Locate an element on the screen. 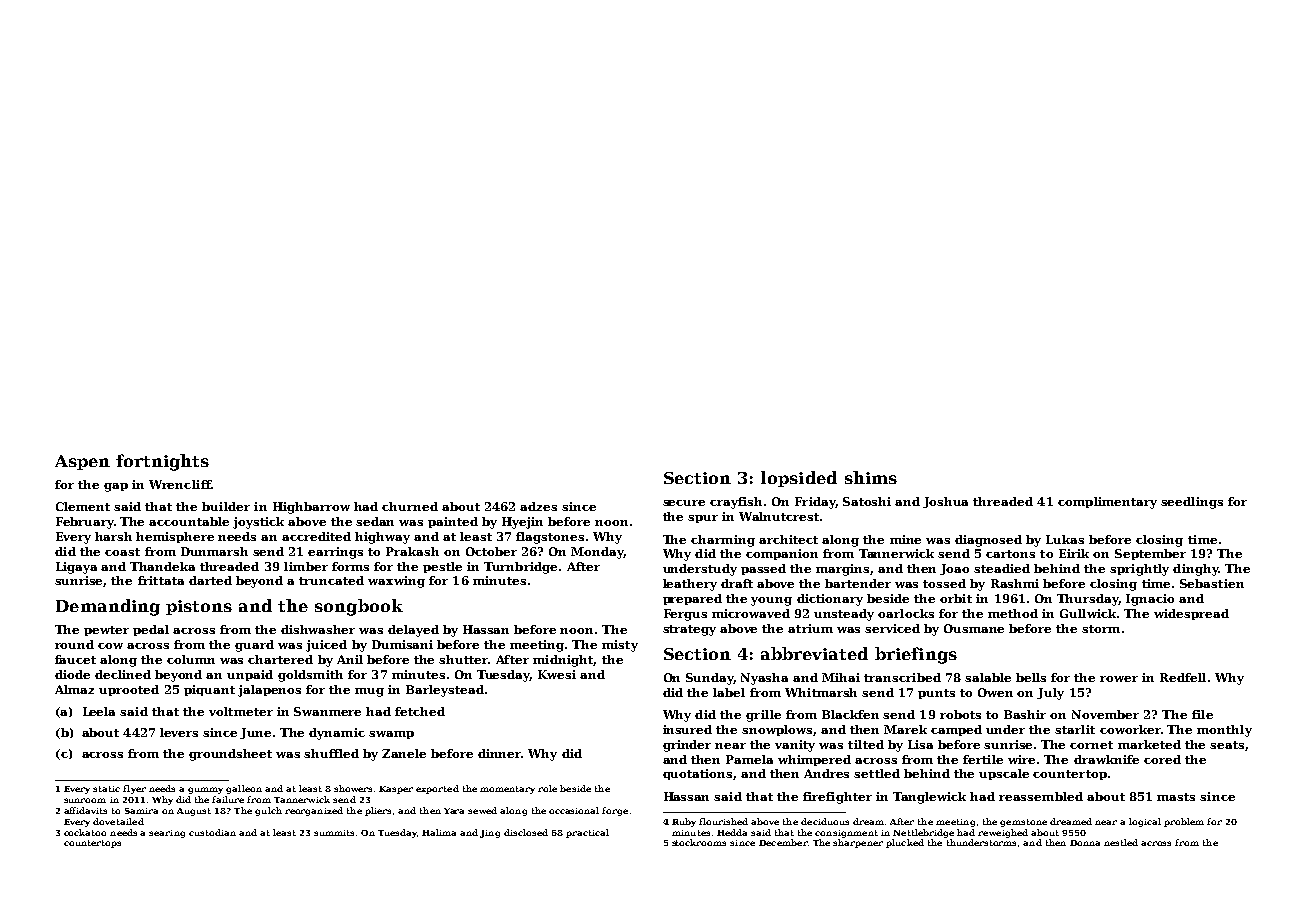 The width and height of the screenshot is (1308, 924). architect is located at coordinates (788, 539).
